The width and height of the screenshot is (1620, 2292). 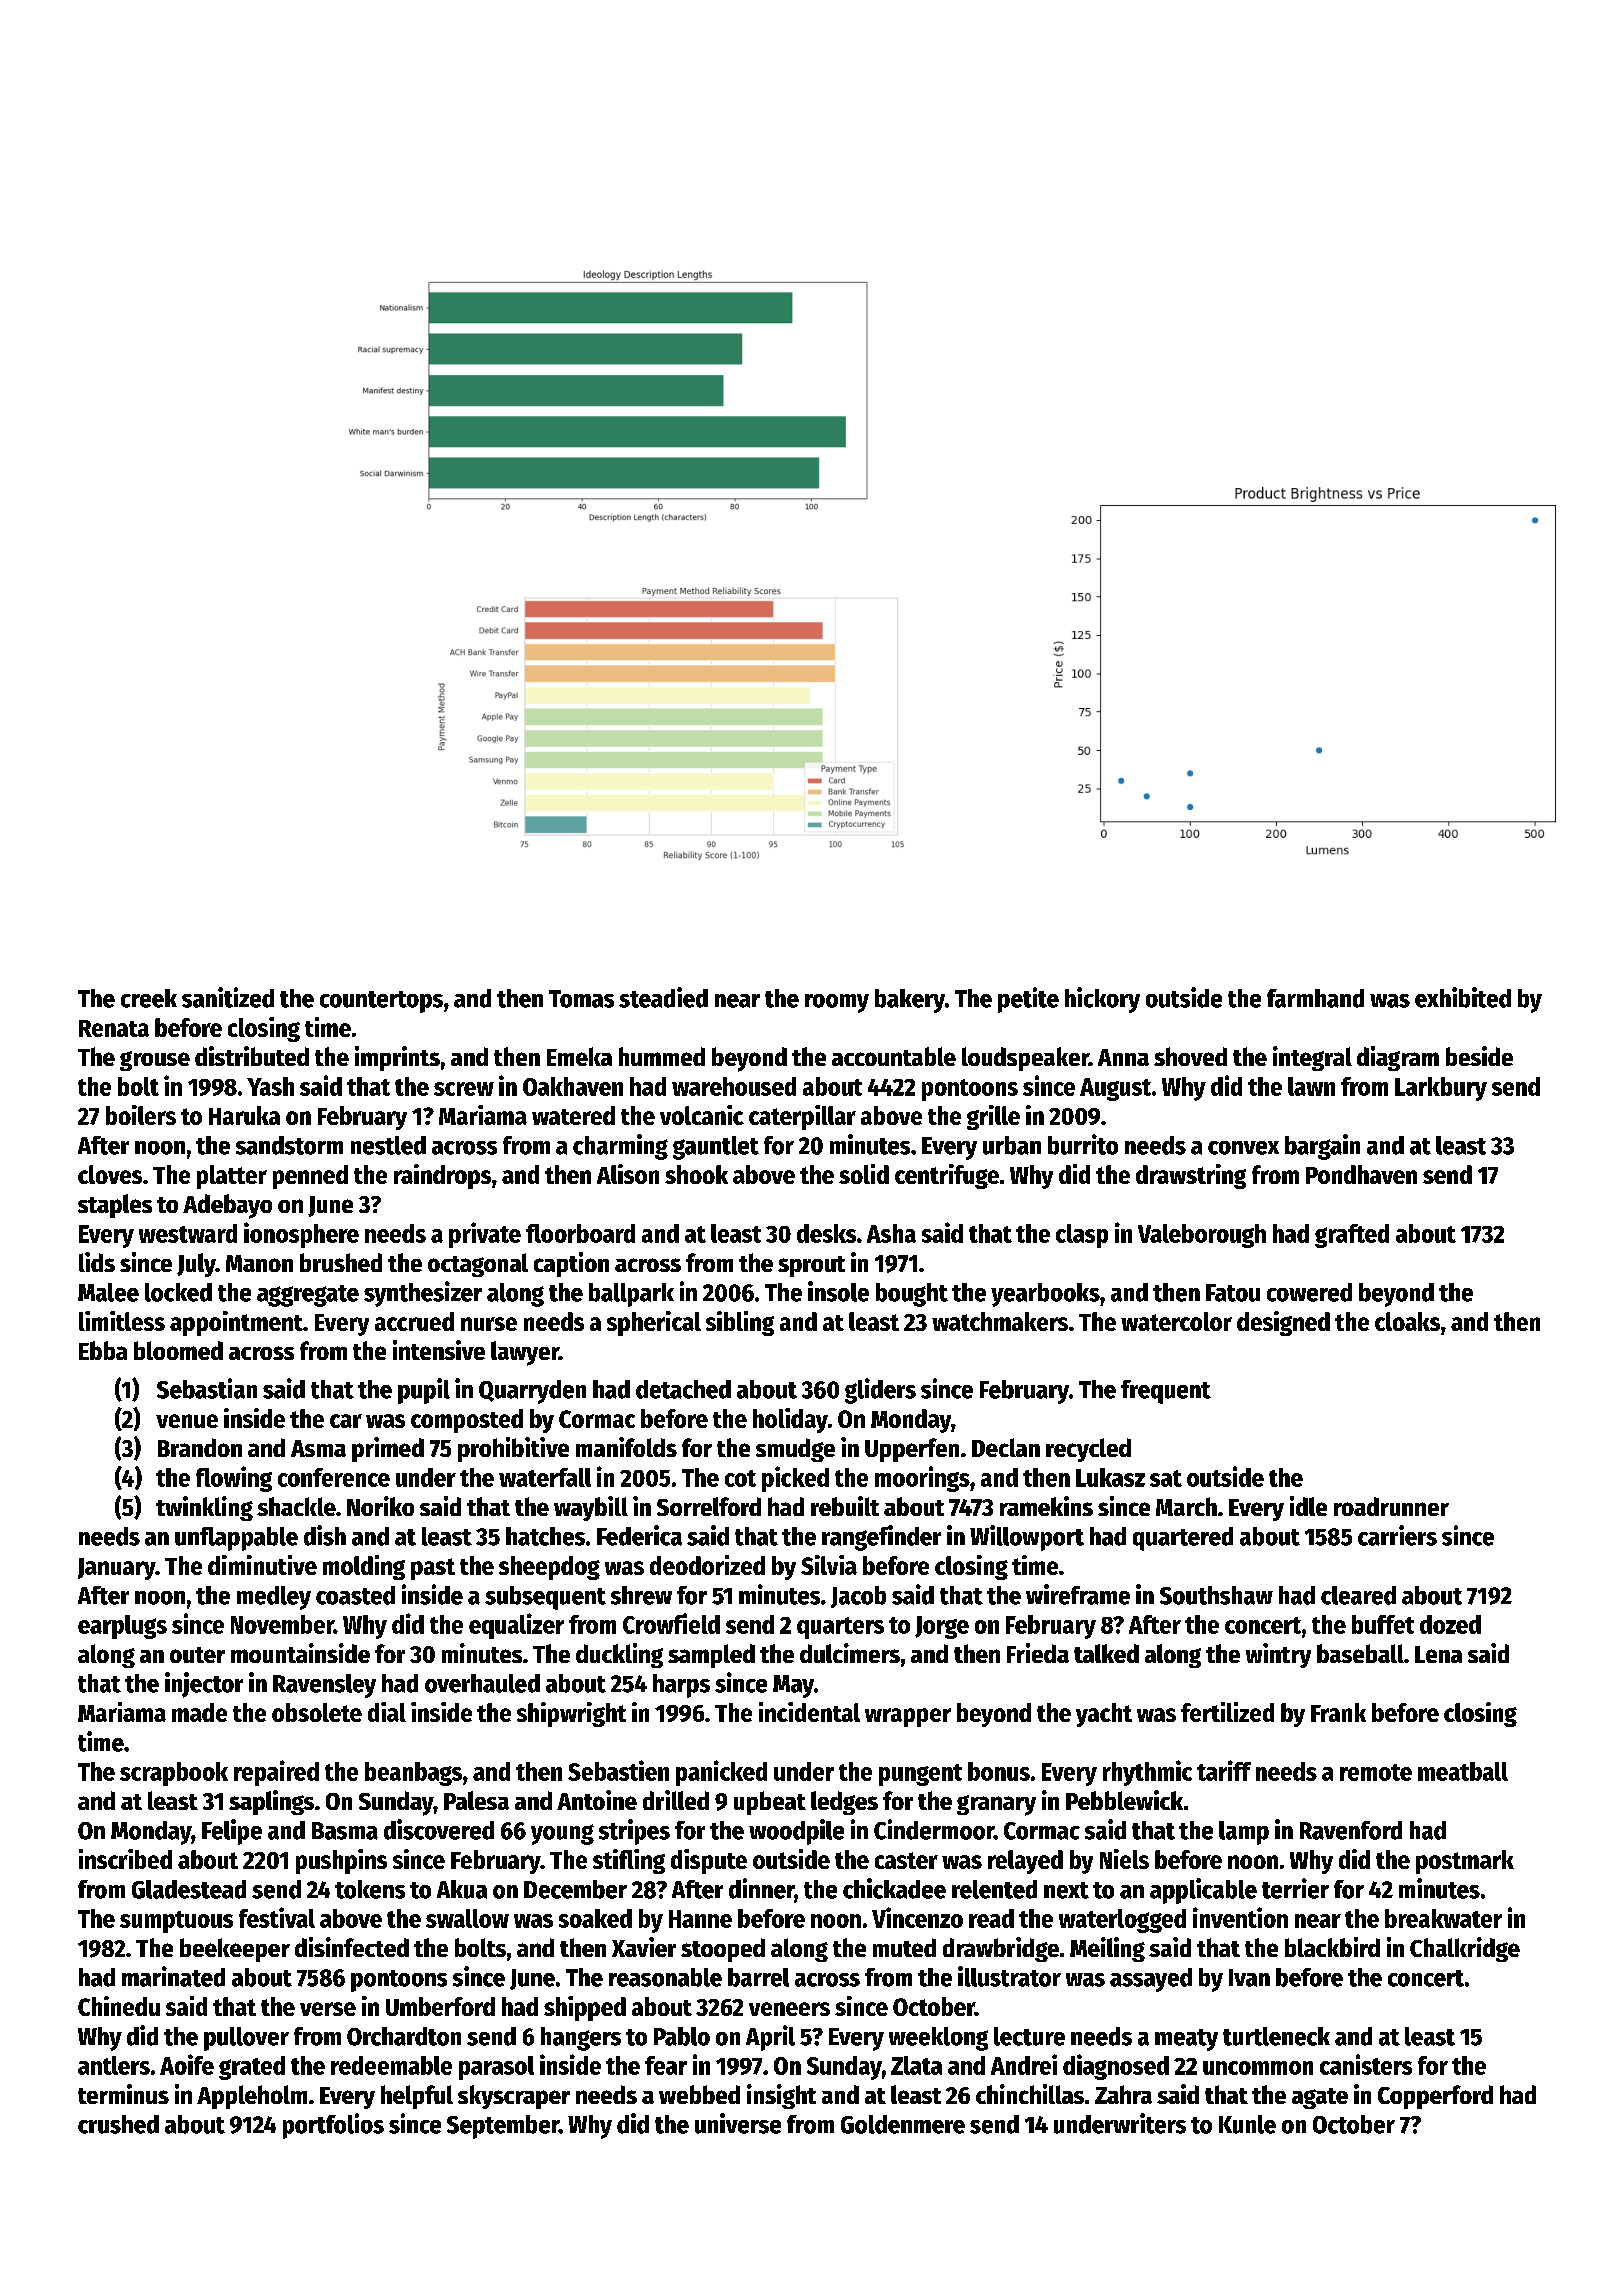 What do you see at coordinates (532, 1392) in the screenshot?
I see `Quarryden` at bounding box center [532, 1392].
